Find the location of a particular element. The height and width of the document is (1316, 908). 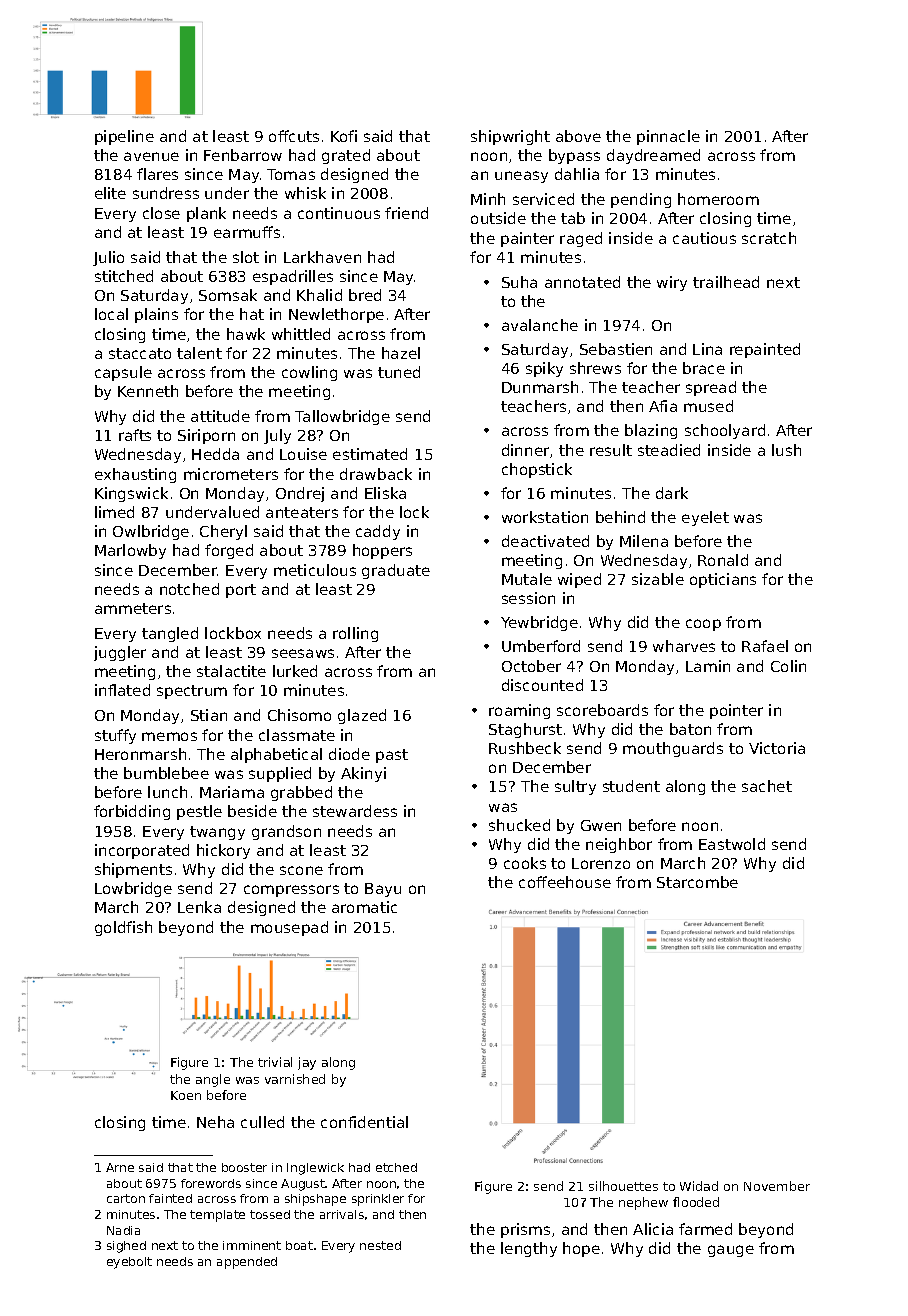

sizable is located at coordinates (658, 579).
